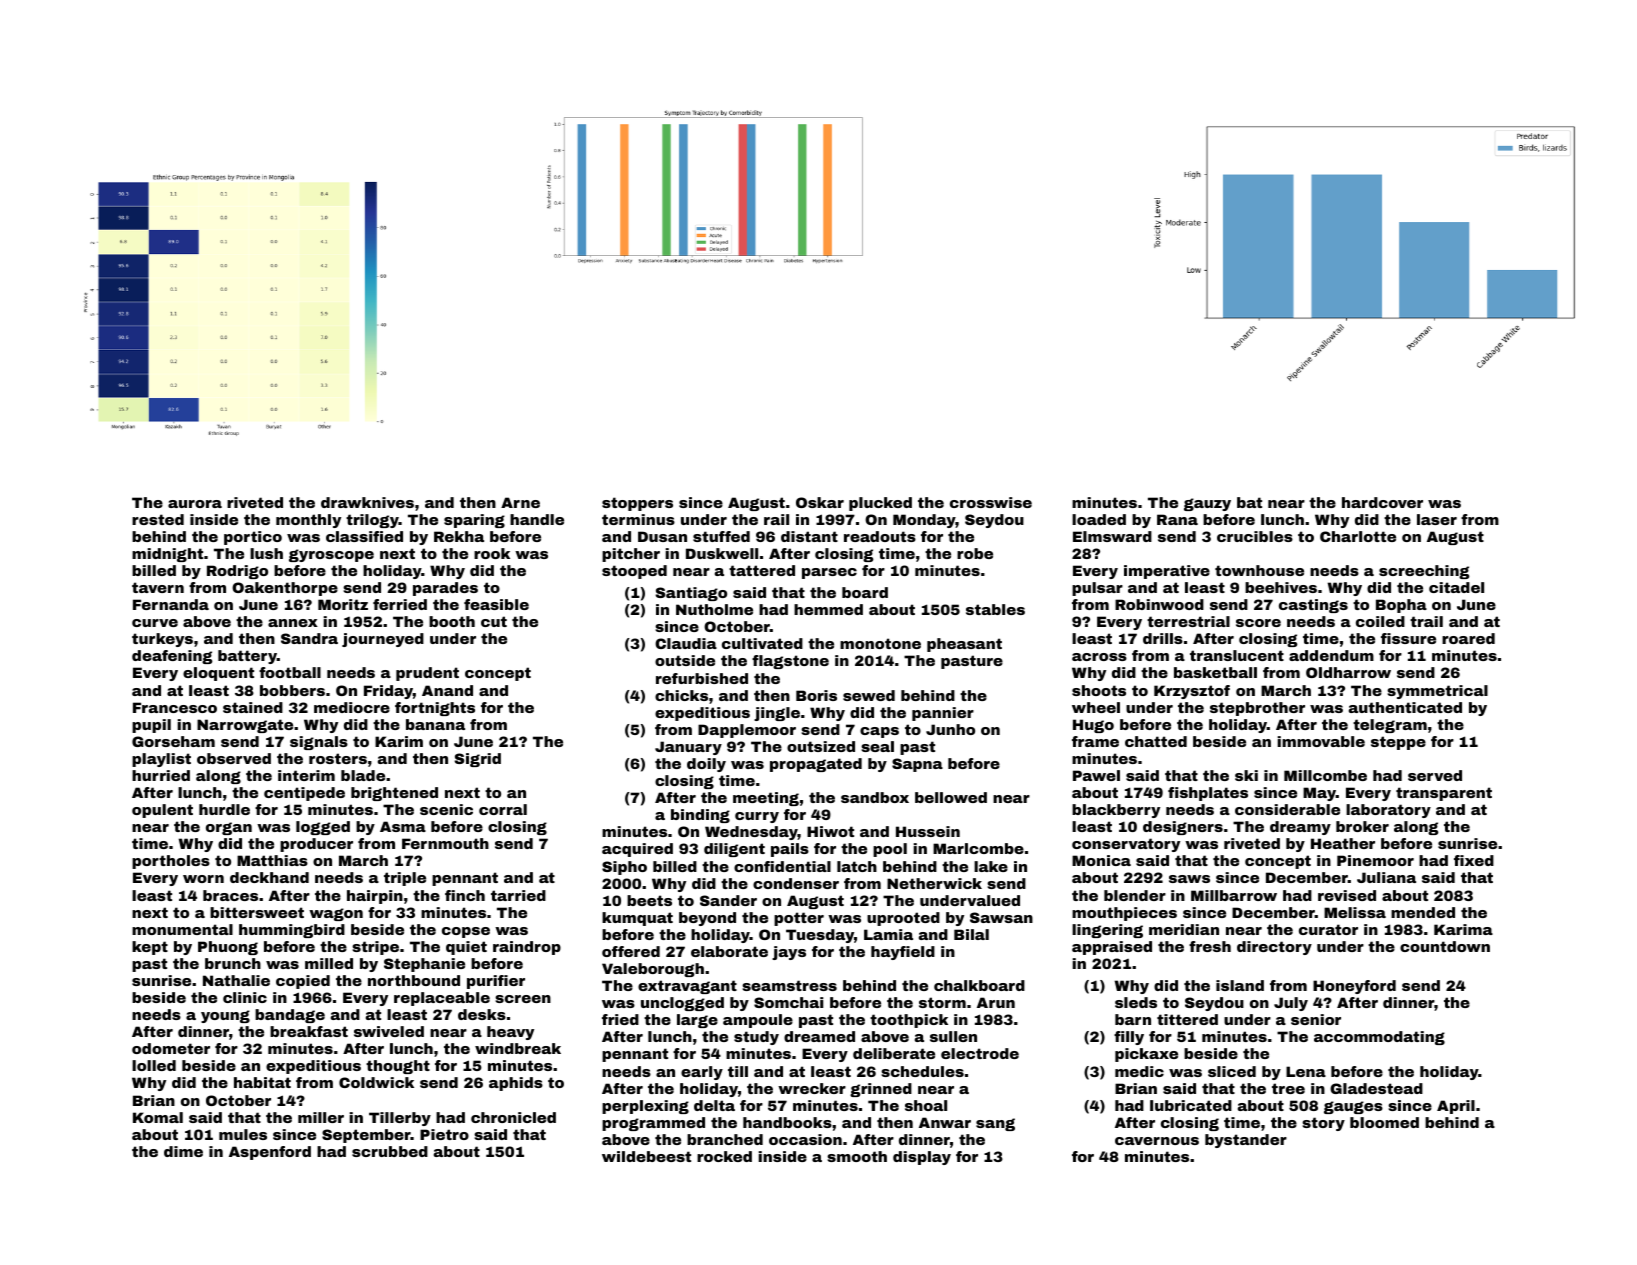 Image resolution: width=1637 pixels, height=1265 pixels. What do you see at coordinates (375, 897) in the screenshot?
I see `hairpin` at bounding box center [375, 897].
